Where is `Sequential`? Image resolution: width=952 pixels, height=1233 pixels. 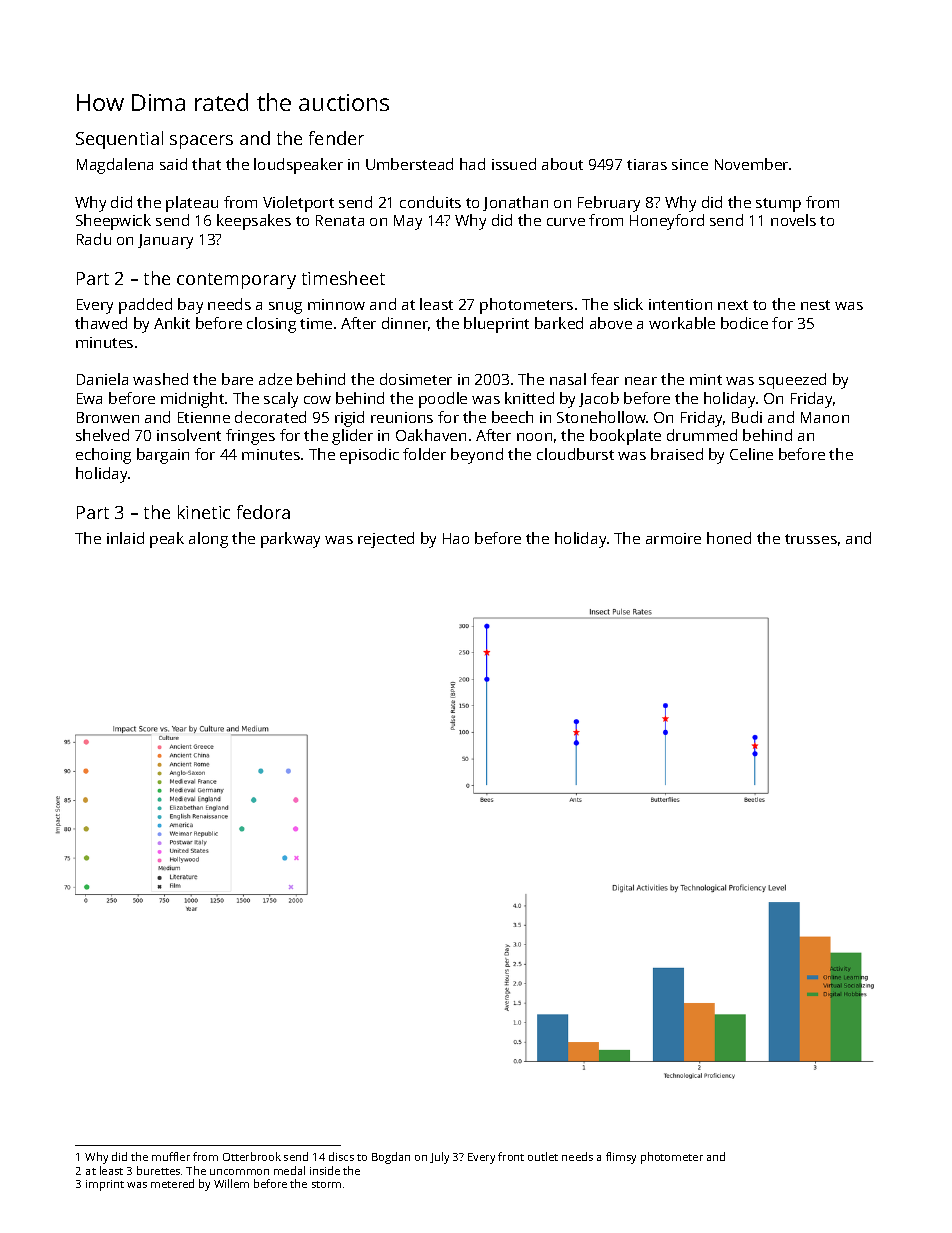
Sequential is located at coordinates (119, 140).
